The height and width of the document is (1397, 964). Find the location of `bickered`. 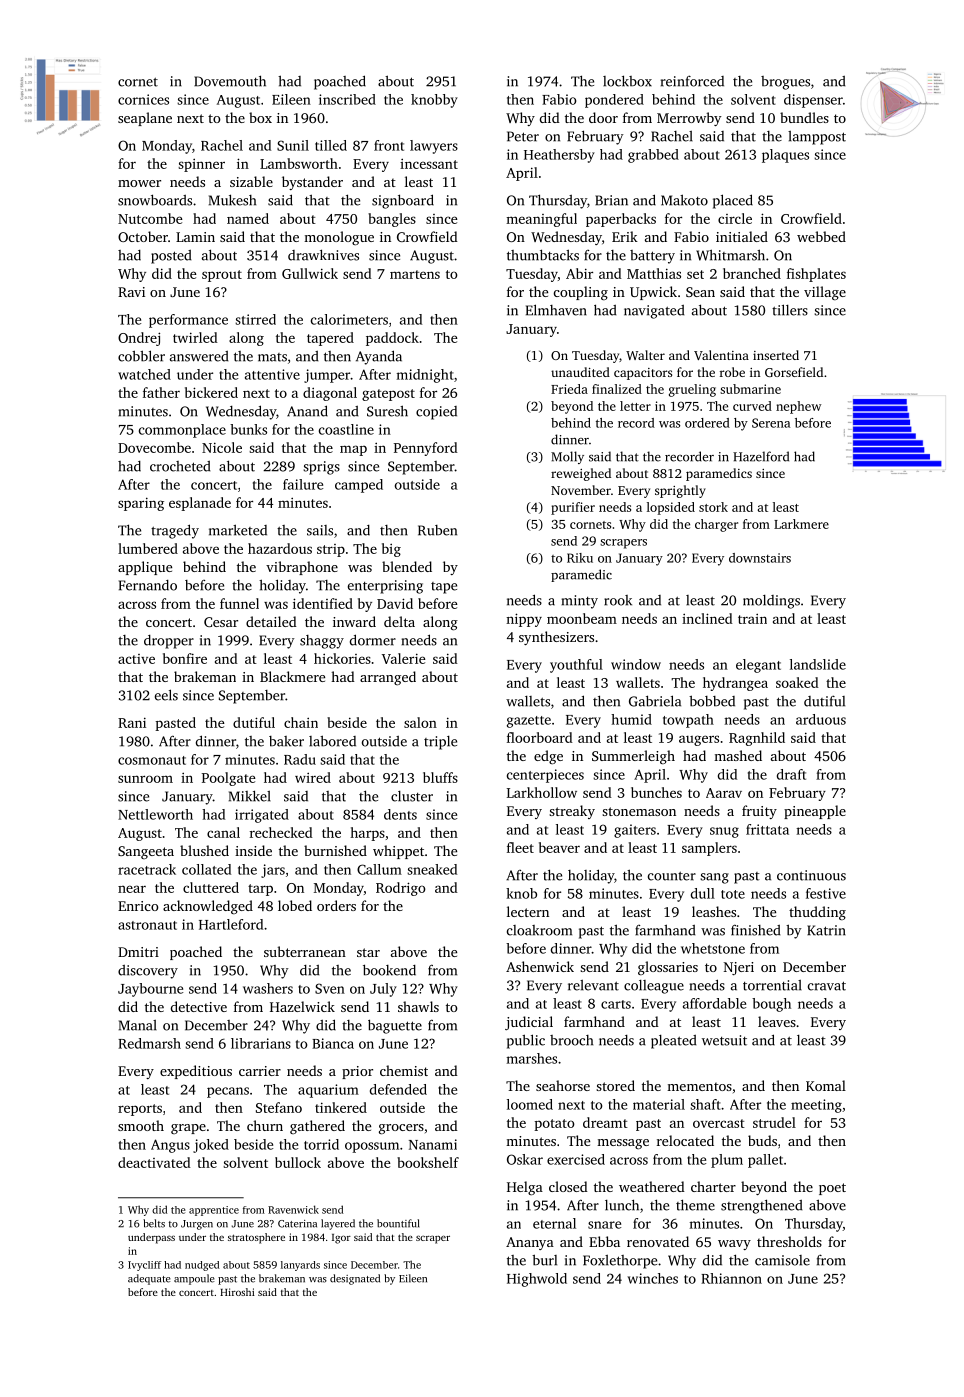

bickered is located at coordinates (211, 392).
